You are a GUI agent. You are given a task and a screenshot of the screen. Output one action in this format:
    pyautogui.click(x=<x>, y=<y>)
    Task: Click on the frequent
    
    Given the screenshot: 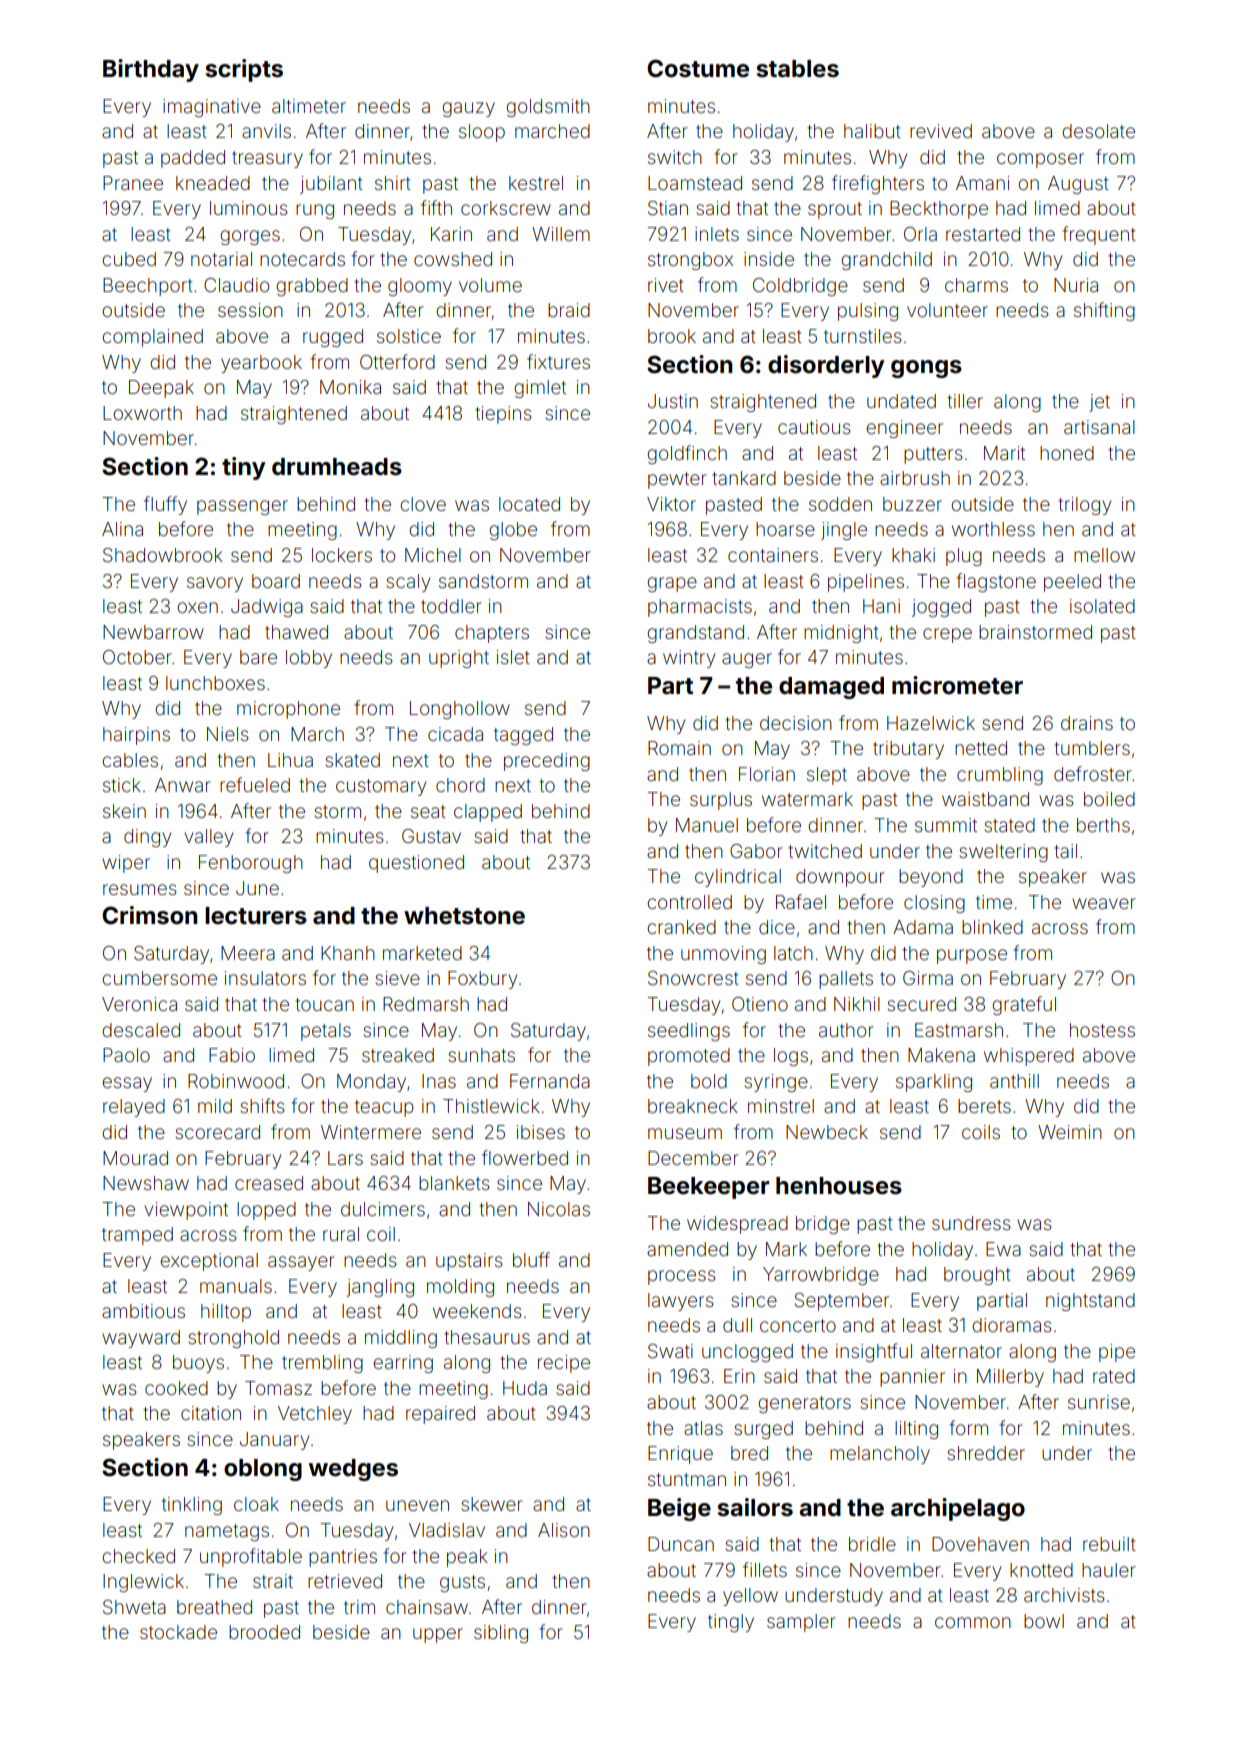 What is the action you would take?
    pyautogui.click(x=1099, y=235)
